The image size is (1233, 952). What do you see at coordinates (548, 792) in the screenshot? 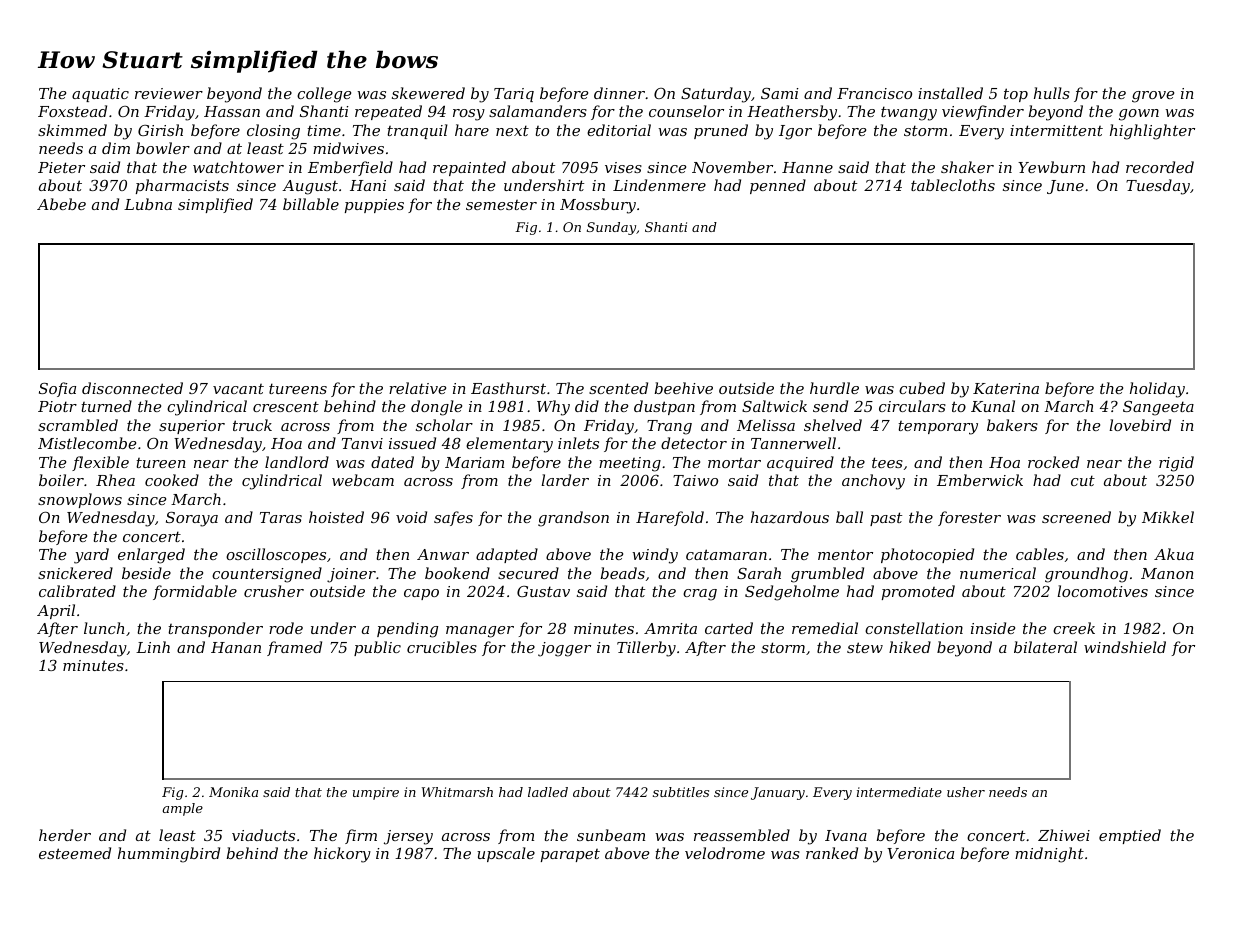
I see `ladled` at bounding box center [548, 792].
